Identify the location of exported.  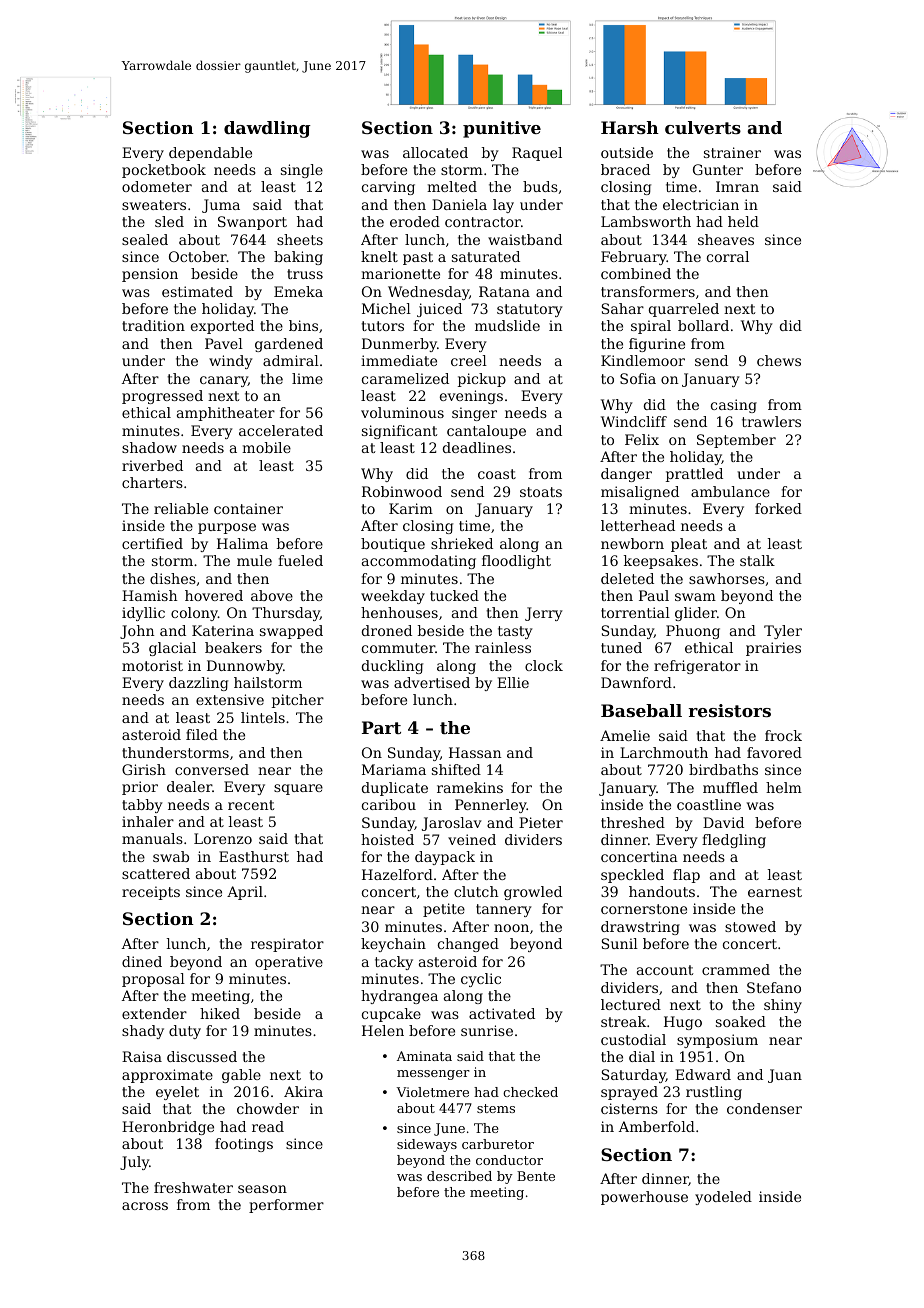
(222, 327).
